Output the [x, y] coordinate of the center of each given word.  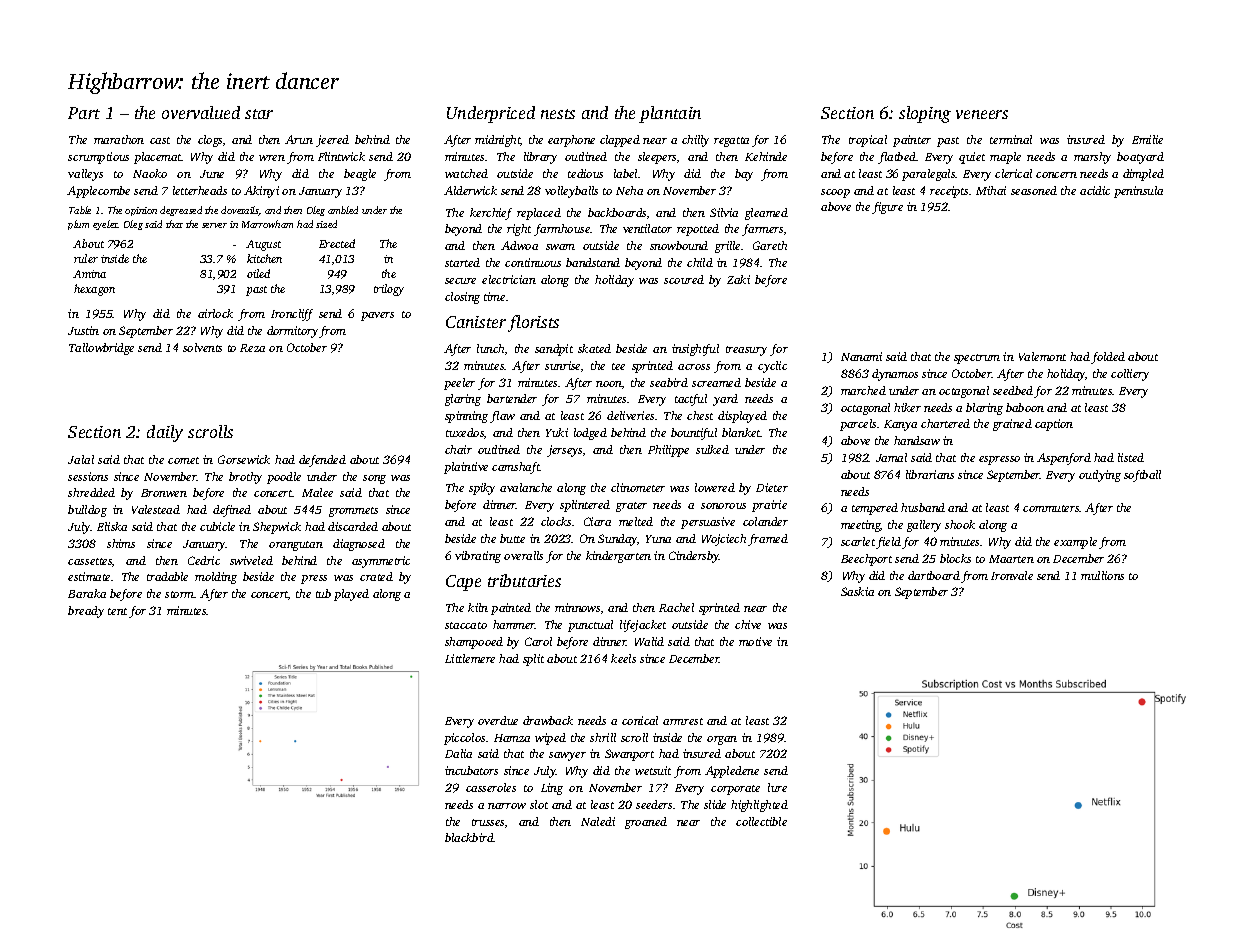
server [214, 225]
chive [748, 624]
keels [623, 658]
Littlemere [470, 658]
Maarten [1011, 559]
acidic [1095, 190]
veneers [982, 114]
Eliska [112, 526]
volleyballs [571, 192]
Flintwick [341, 156]
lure [777, 787]
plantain [670, 114]
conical [640, 720]
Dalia [458, 753]
